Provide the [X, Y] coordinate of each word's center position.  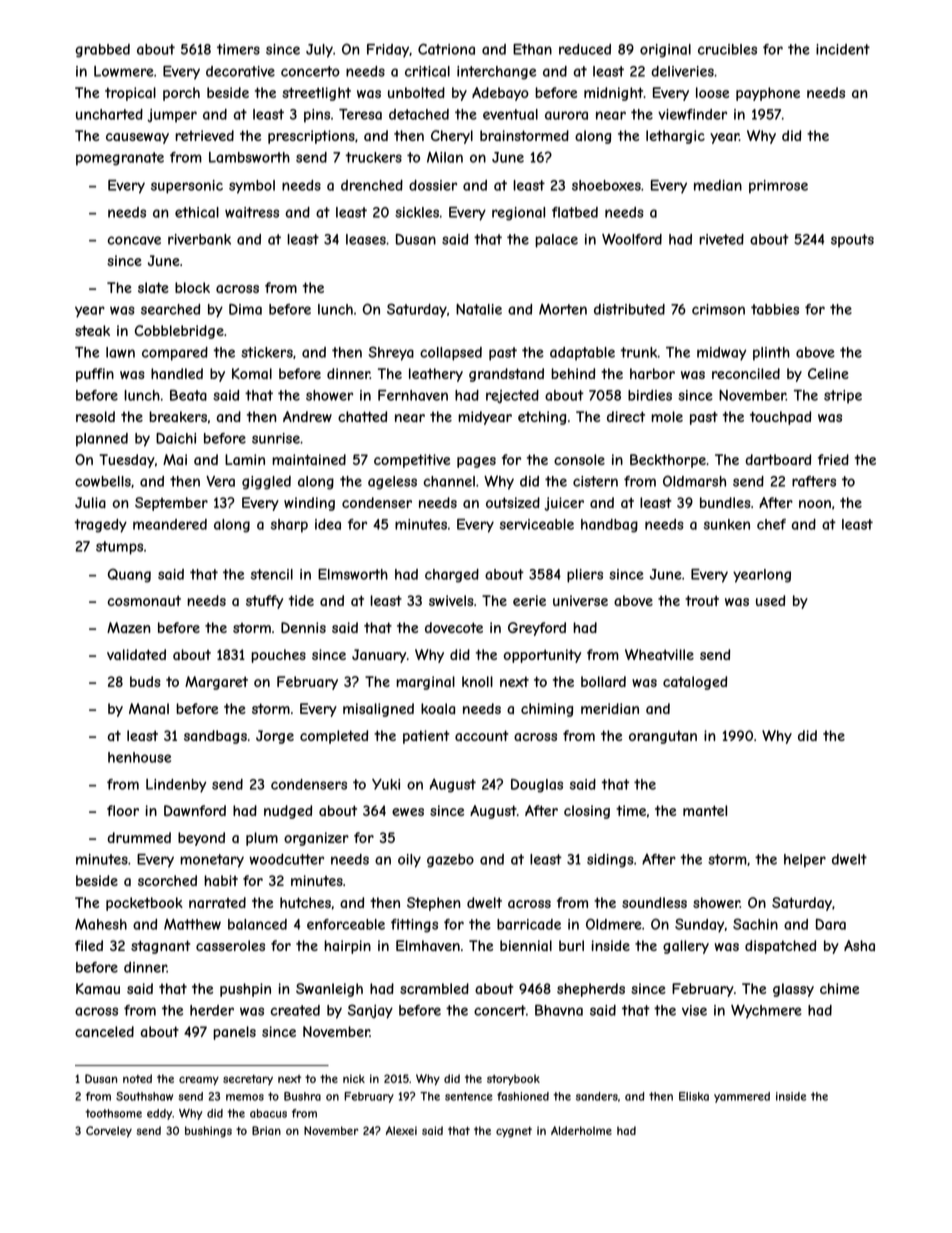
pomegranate [120, 159]
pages [476, 462]
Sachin [755, 924]
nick [354, 1078]
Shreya [391, 353]
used [770, 600]
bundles [725, 502]
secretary [248, 1080]
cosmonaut [144, 600]
